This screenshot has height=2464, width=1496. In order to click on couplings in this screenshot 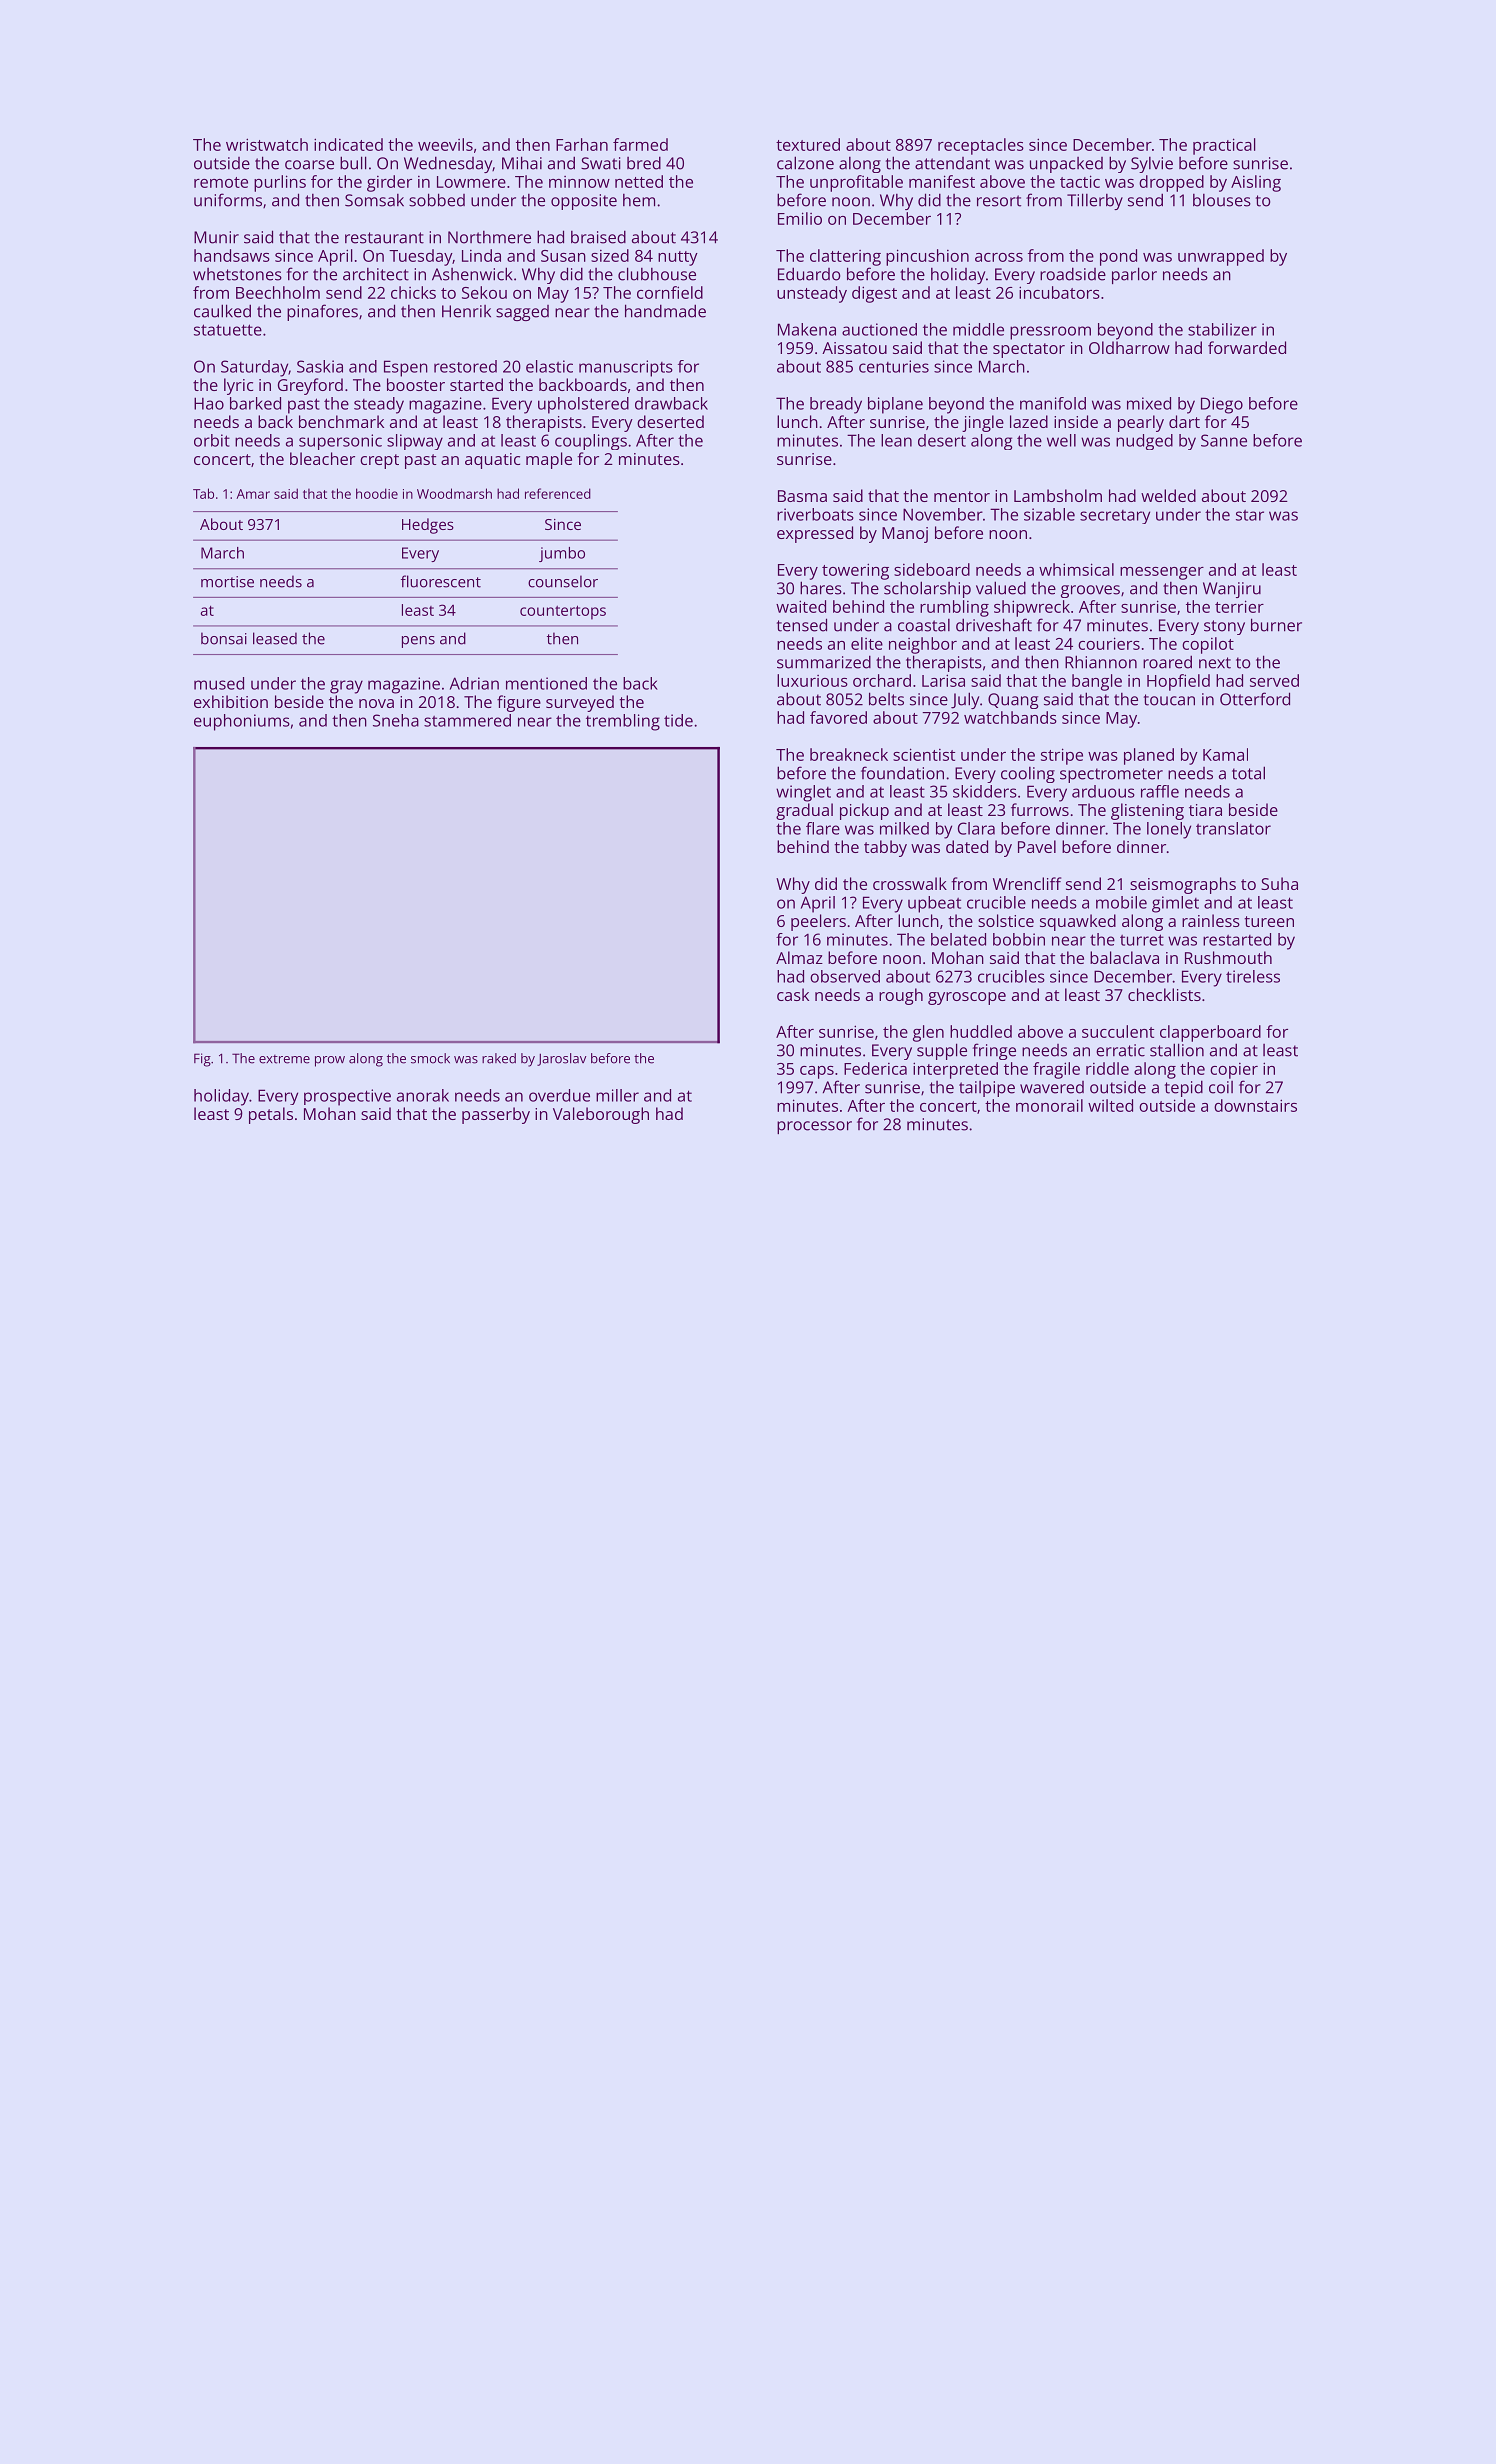, I will do `click(591, 442)`.
